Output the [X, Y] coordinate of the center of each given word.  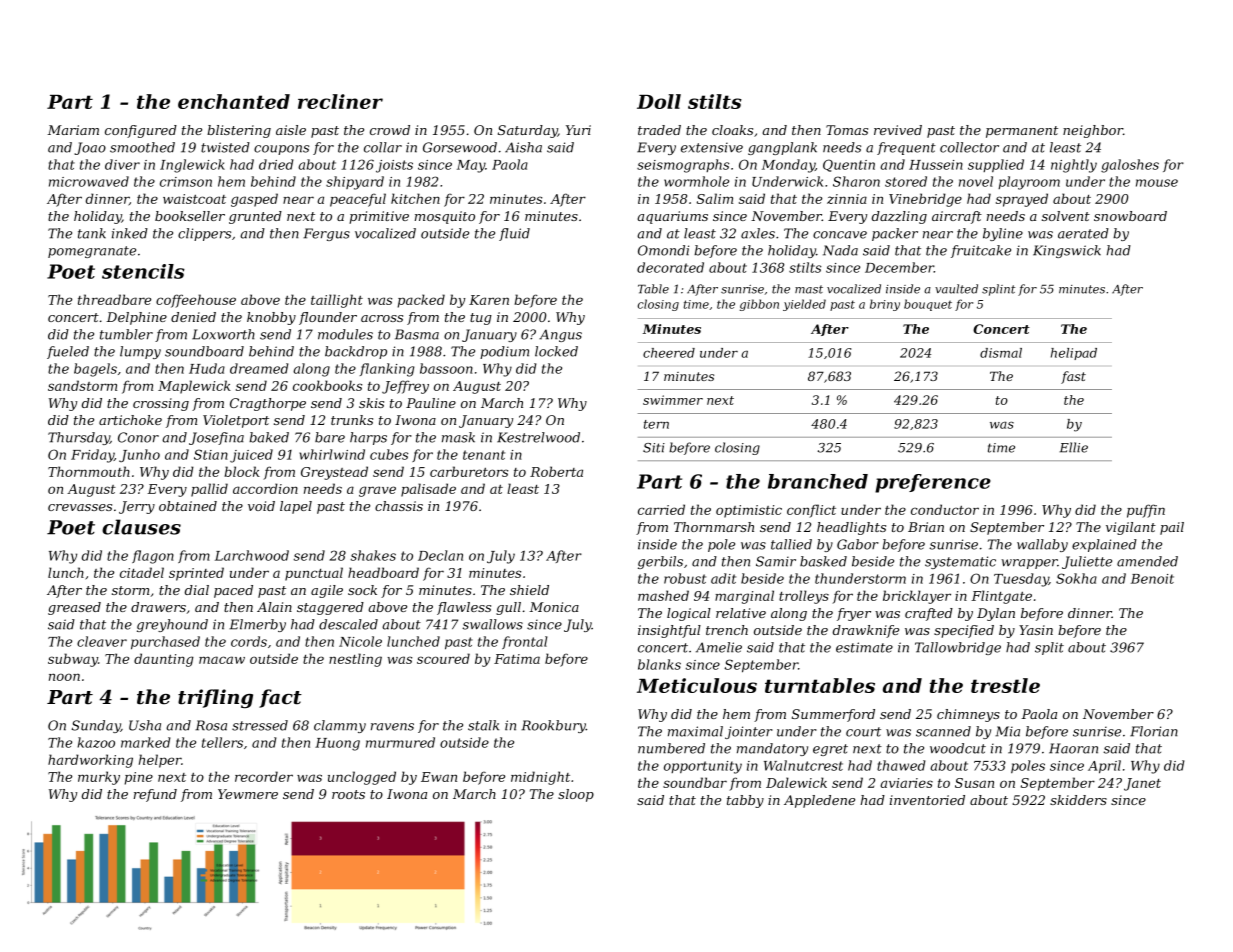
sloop [576, 795]
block [242, 471]
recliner [340, 101]
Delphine [136, 318]
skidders [1078, 800]
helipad [1074, 354]
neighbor [1093, 131]
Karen [489, 300]
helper [160, 761]
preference [933, 483]
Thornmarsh [714, 527]
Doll [659, 101]
